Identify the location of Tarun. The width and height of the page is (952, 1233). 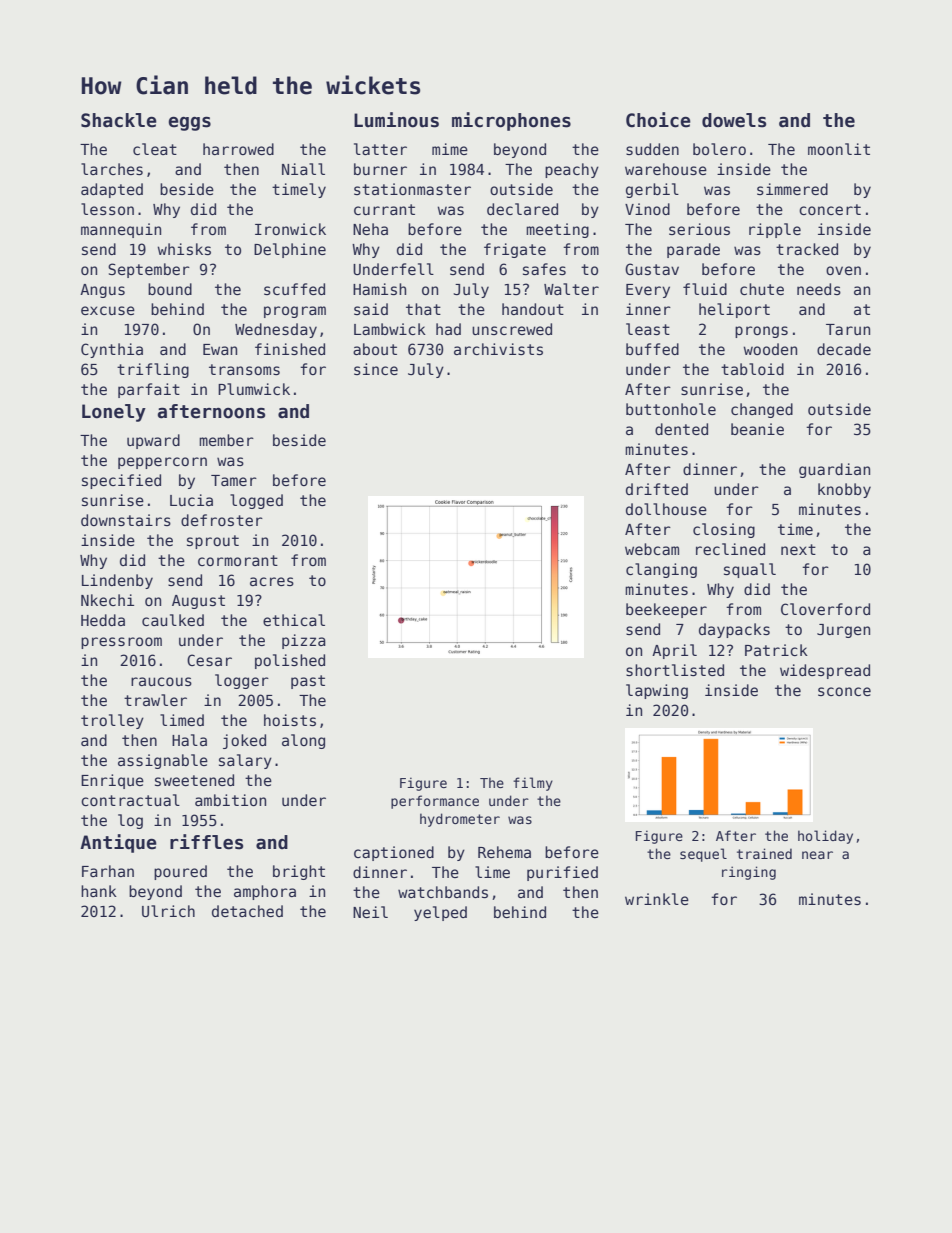
(848, 329).
